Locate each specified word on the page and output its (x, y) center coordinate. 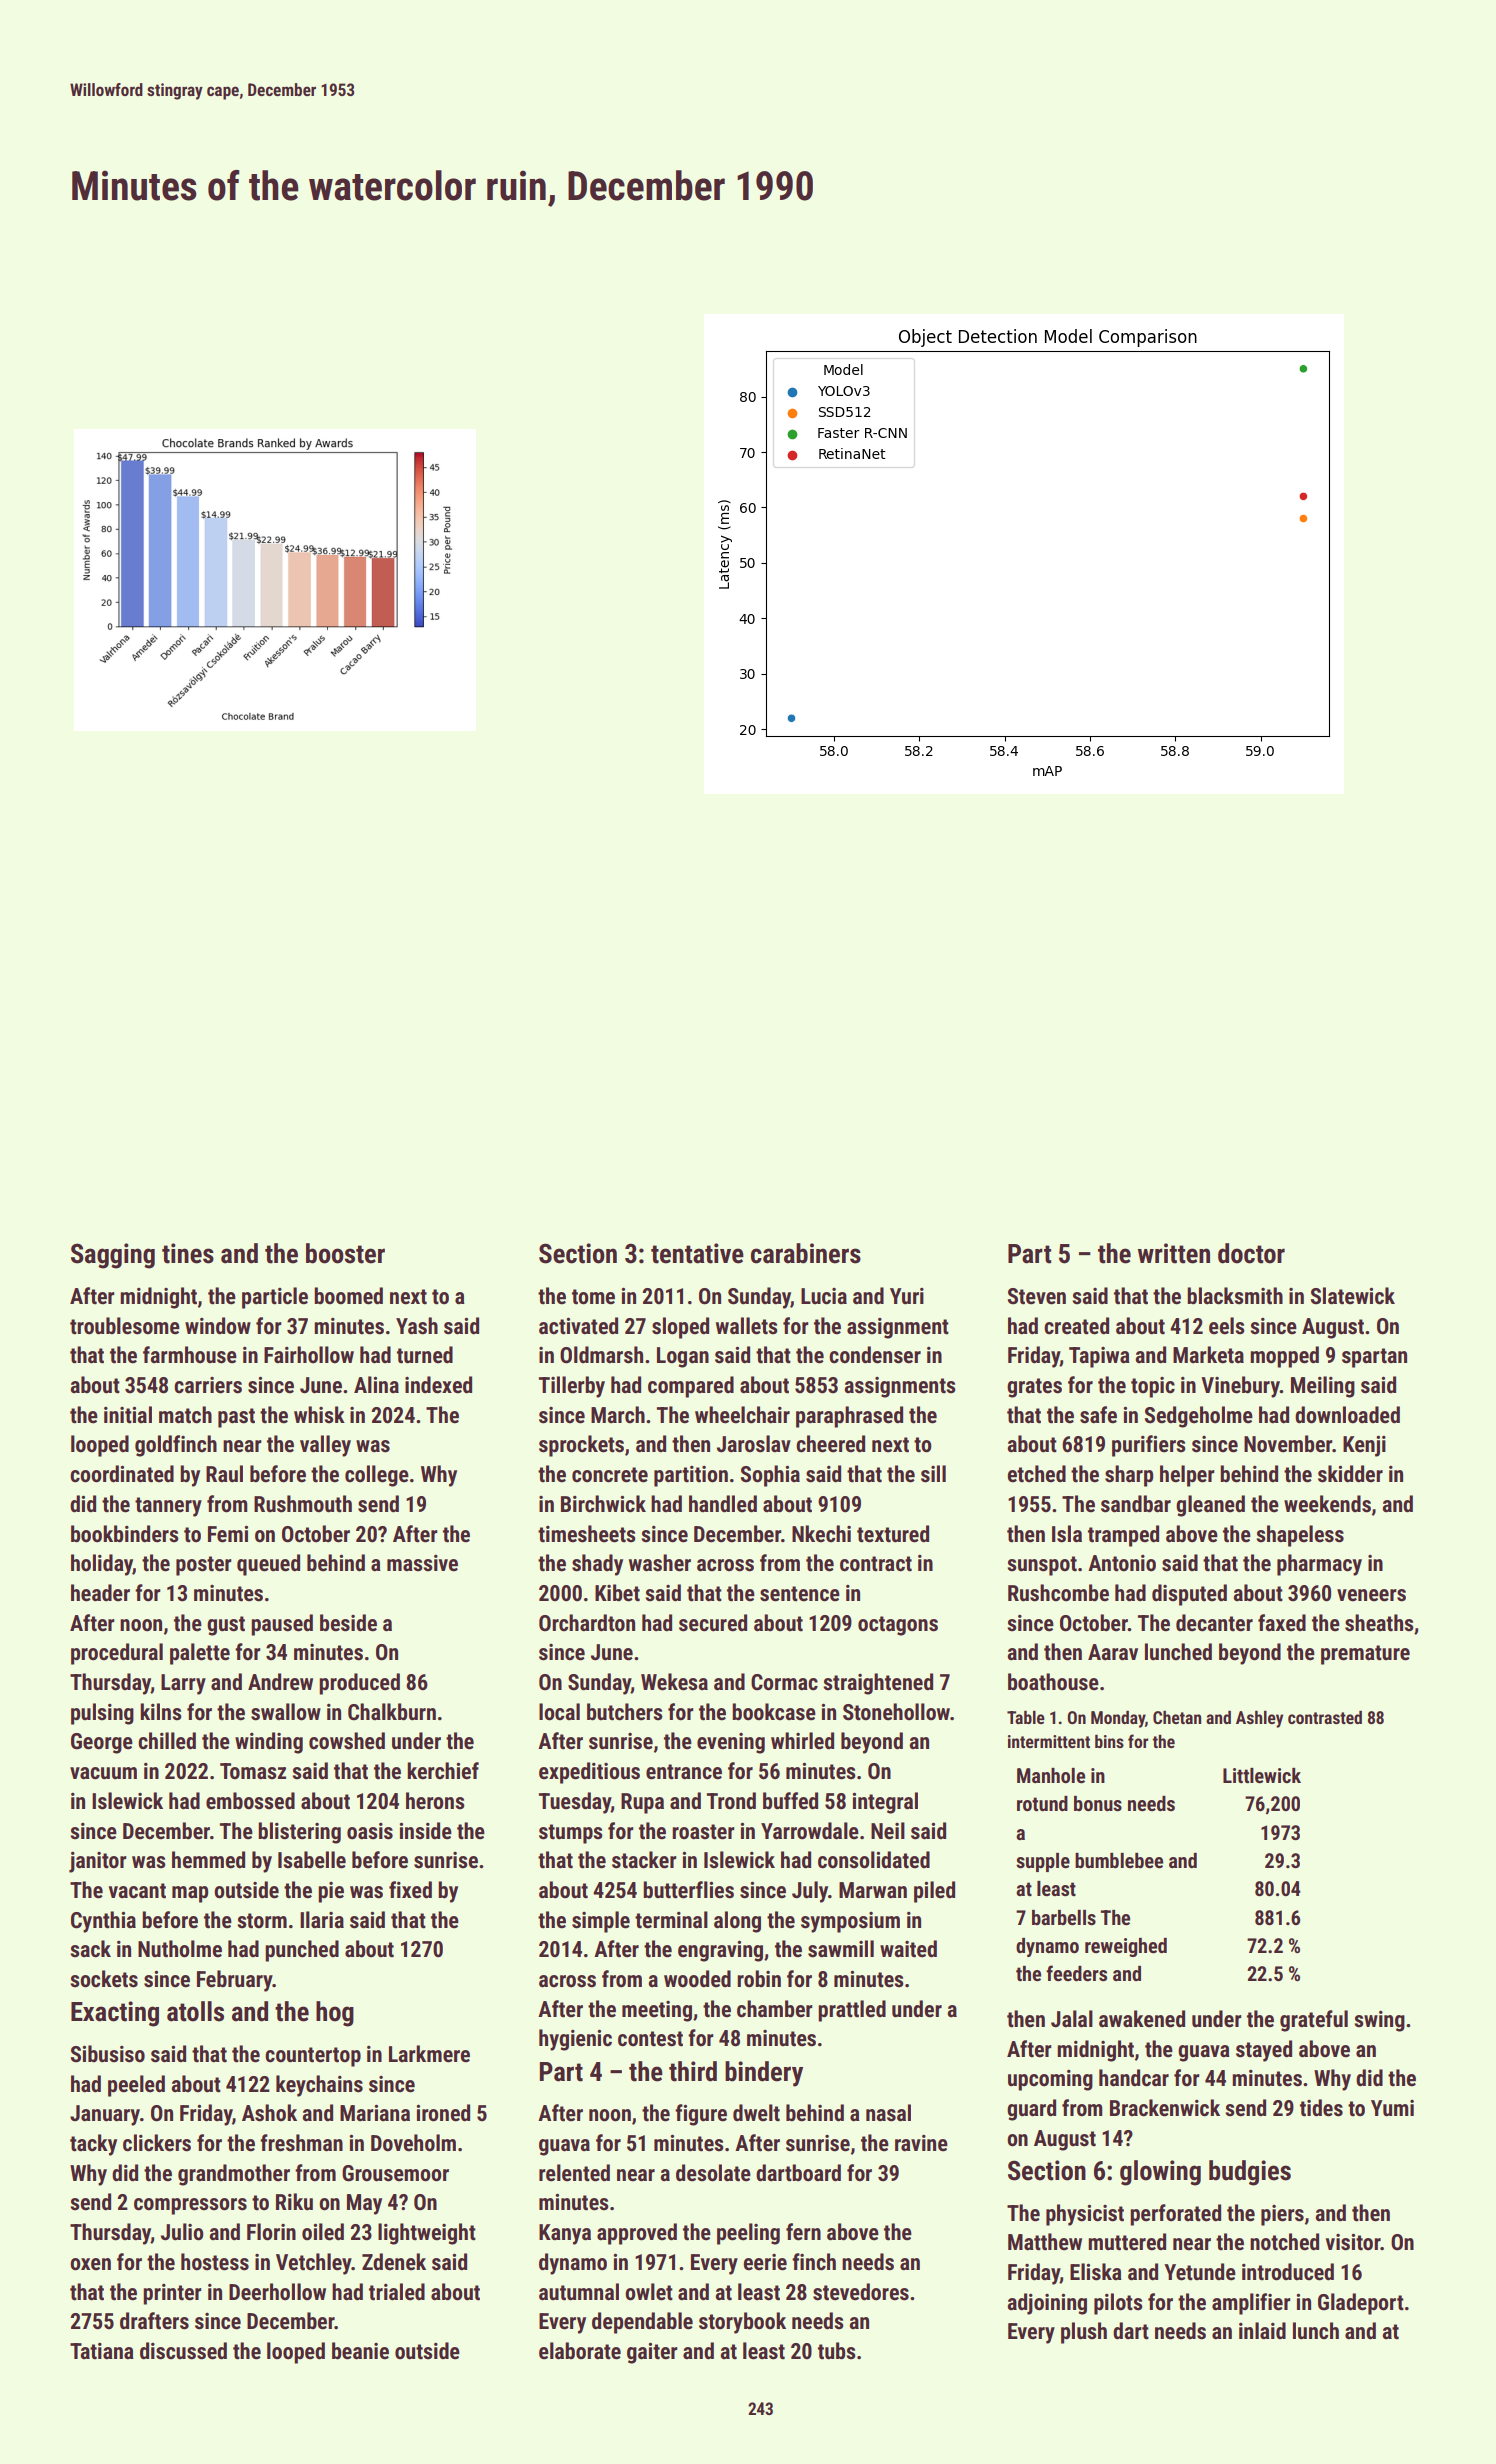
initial (128, 1415)
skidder (1350, 1474)
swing (1379, 2021)
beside (348, 1623)
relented (574, 2173)
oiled (323, 2232)
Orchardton (587, 1623)
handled (723, 1504)
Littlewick (1262, 1775)
